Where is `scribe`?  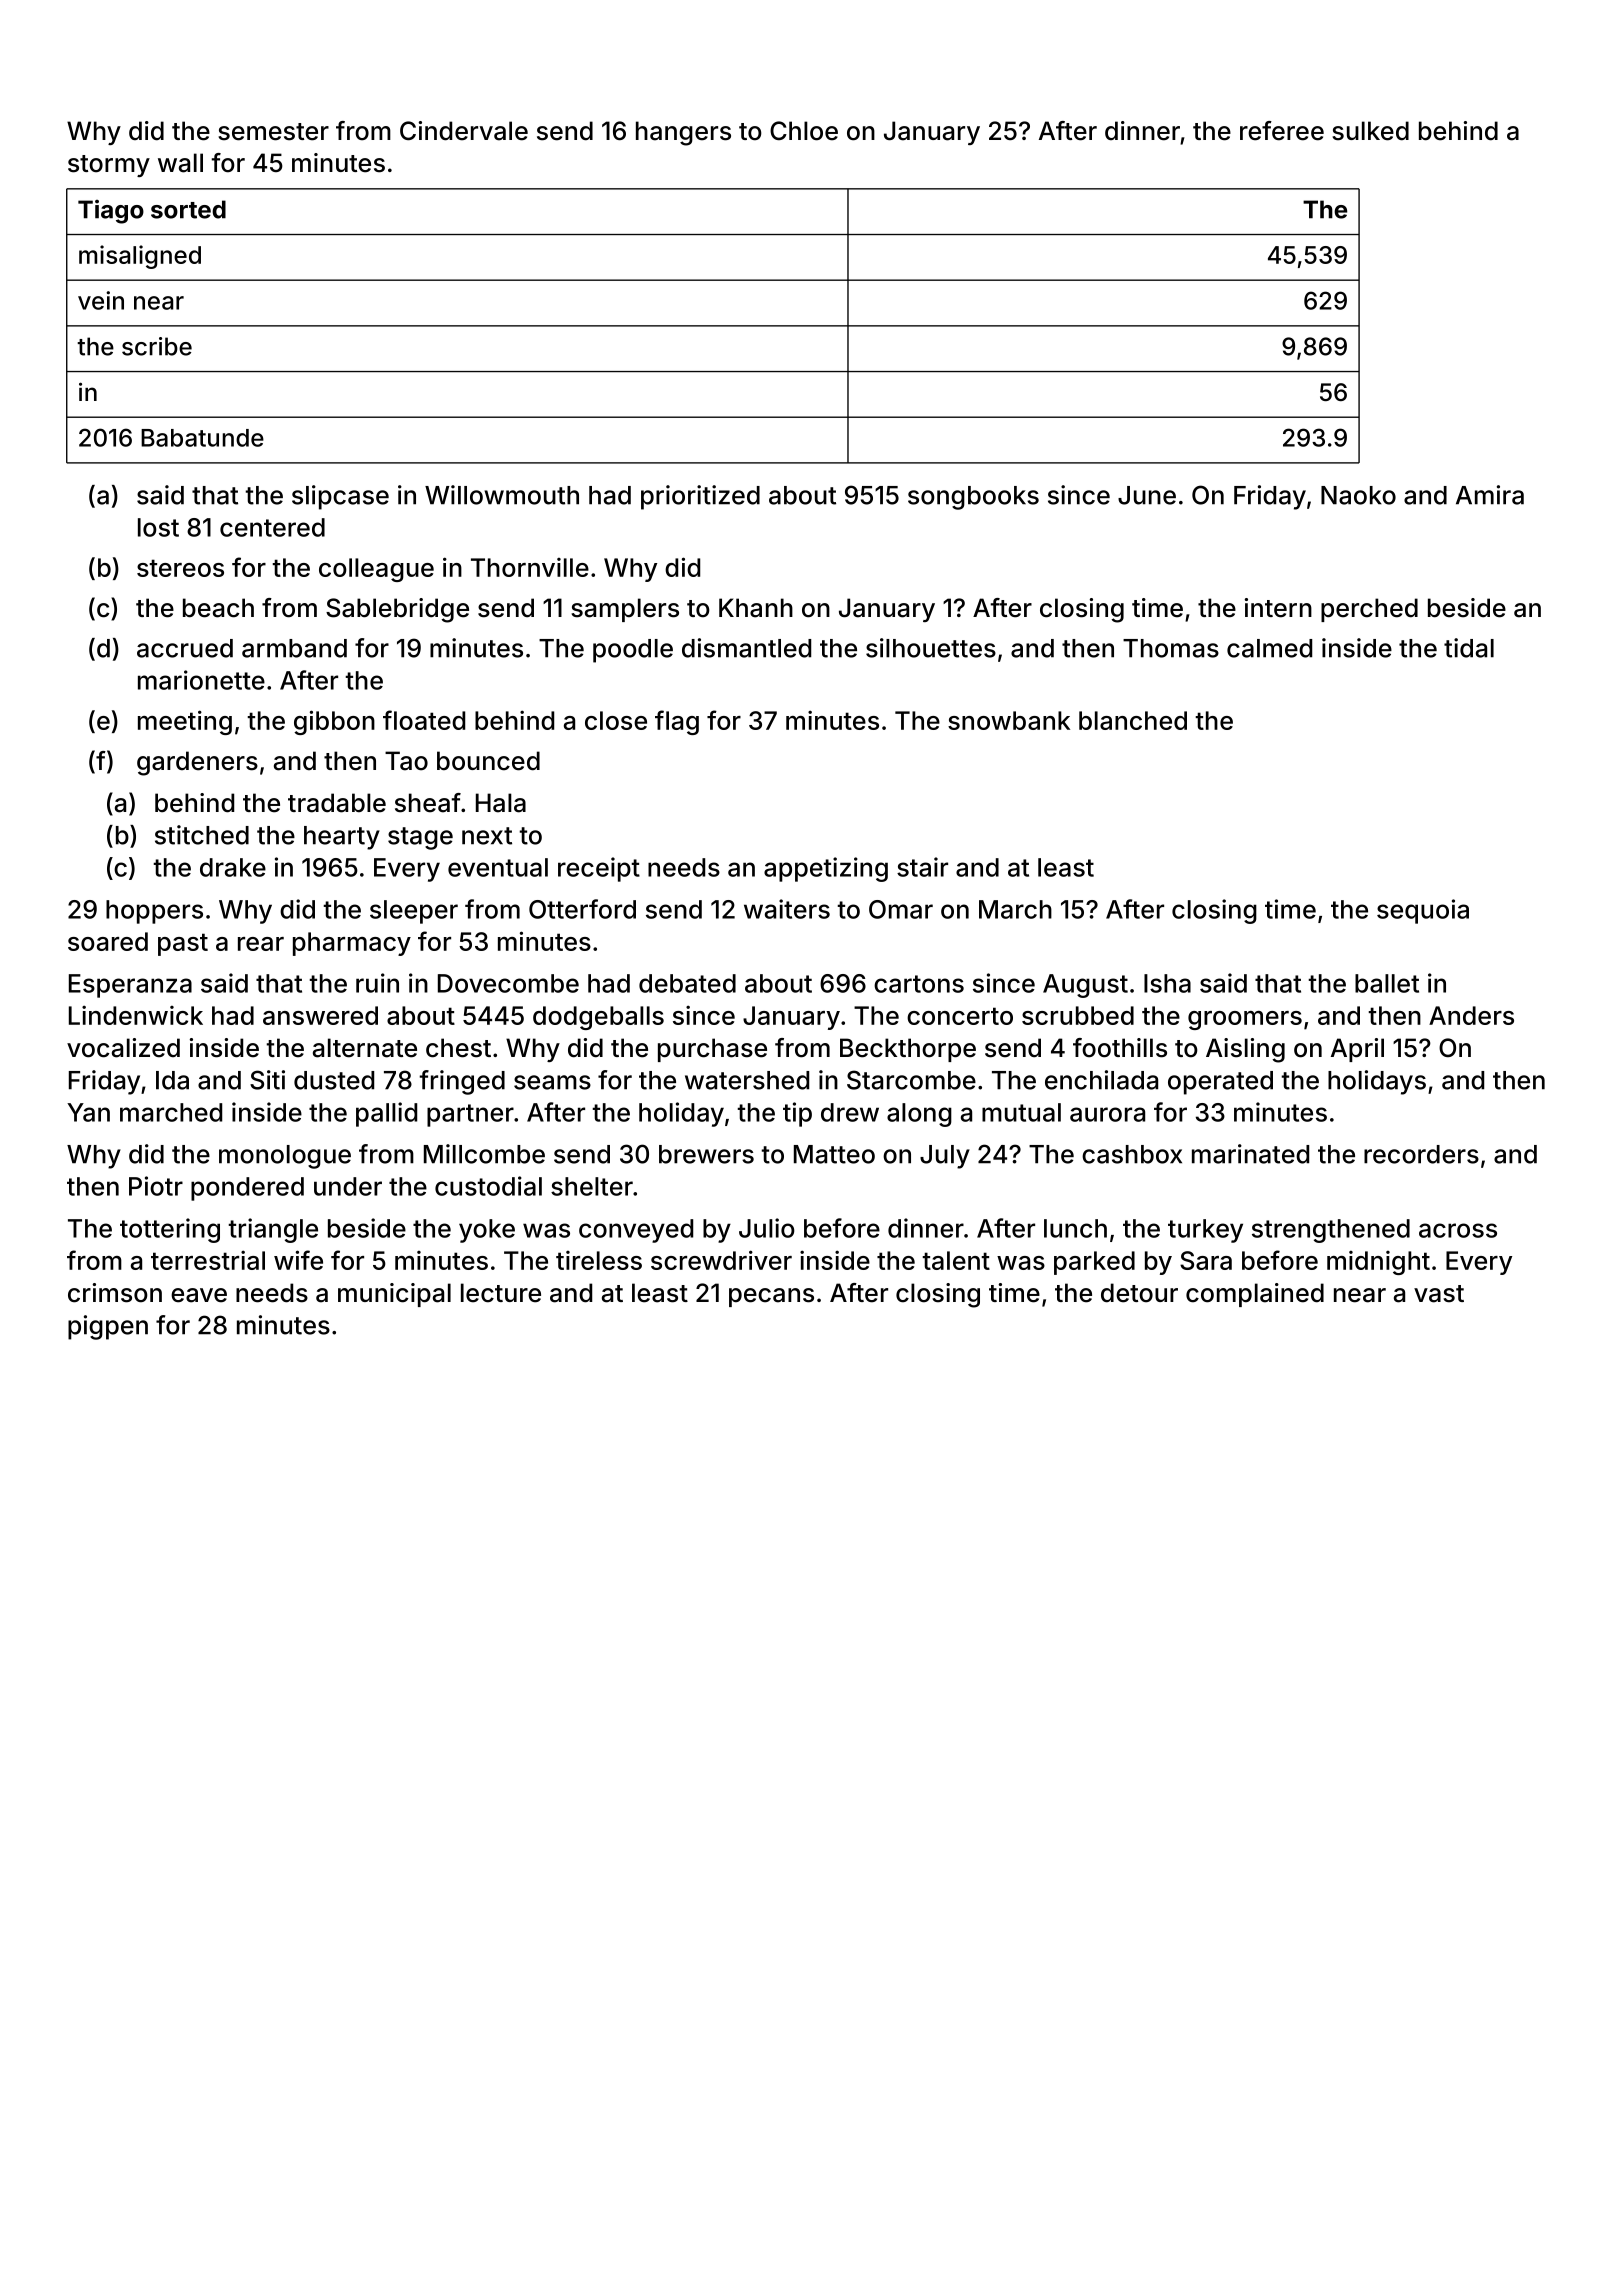
scribe is located at coordinates (157, 346).
